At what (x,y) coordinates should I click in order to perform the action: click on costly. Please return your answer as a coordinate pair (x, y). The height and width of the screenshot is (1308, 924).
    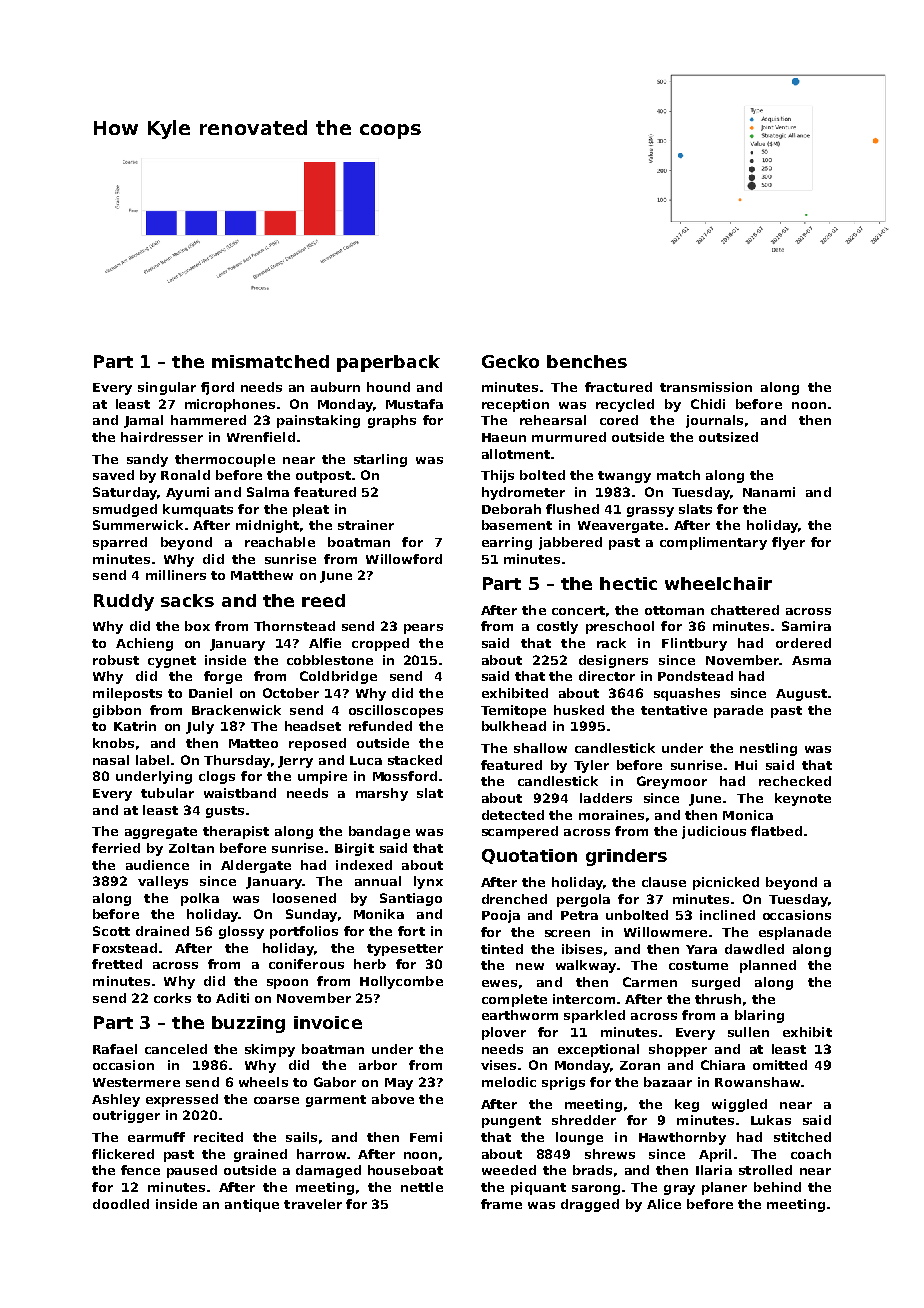
    Looking at the image, I should click on (557, 627).
